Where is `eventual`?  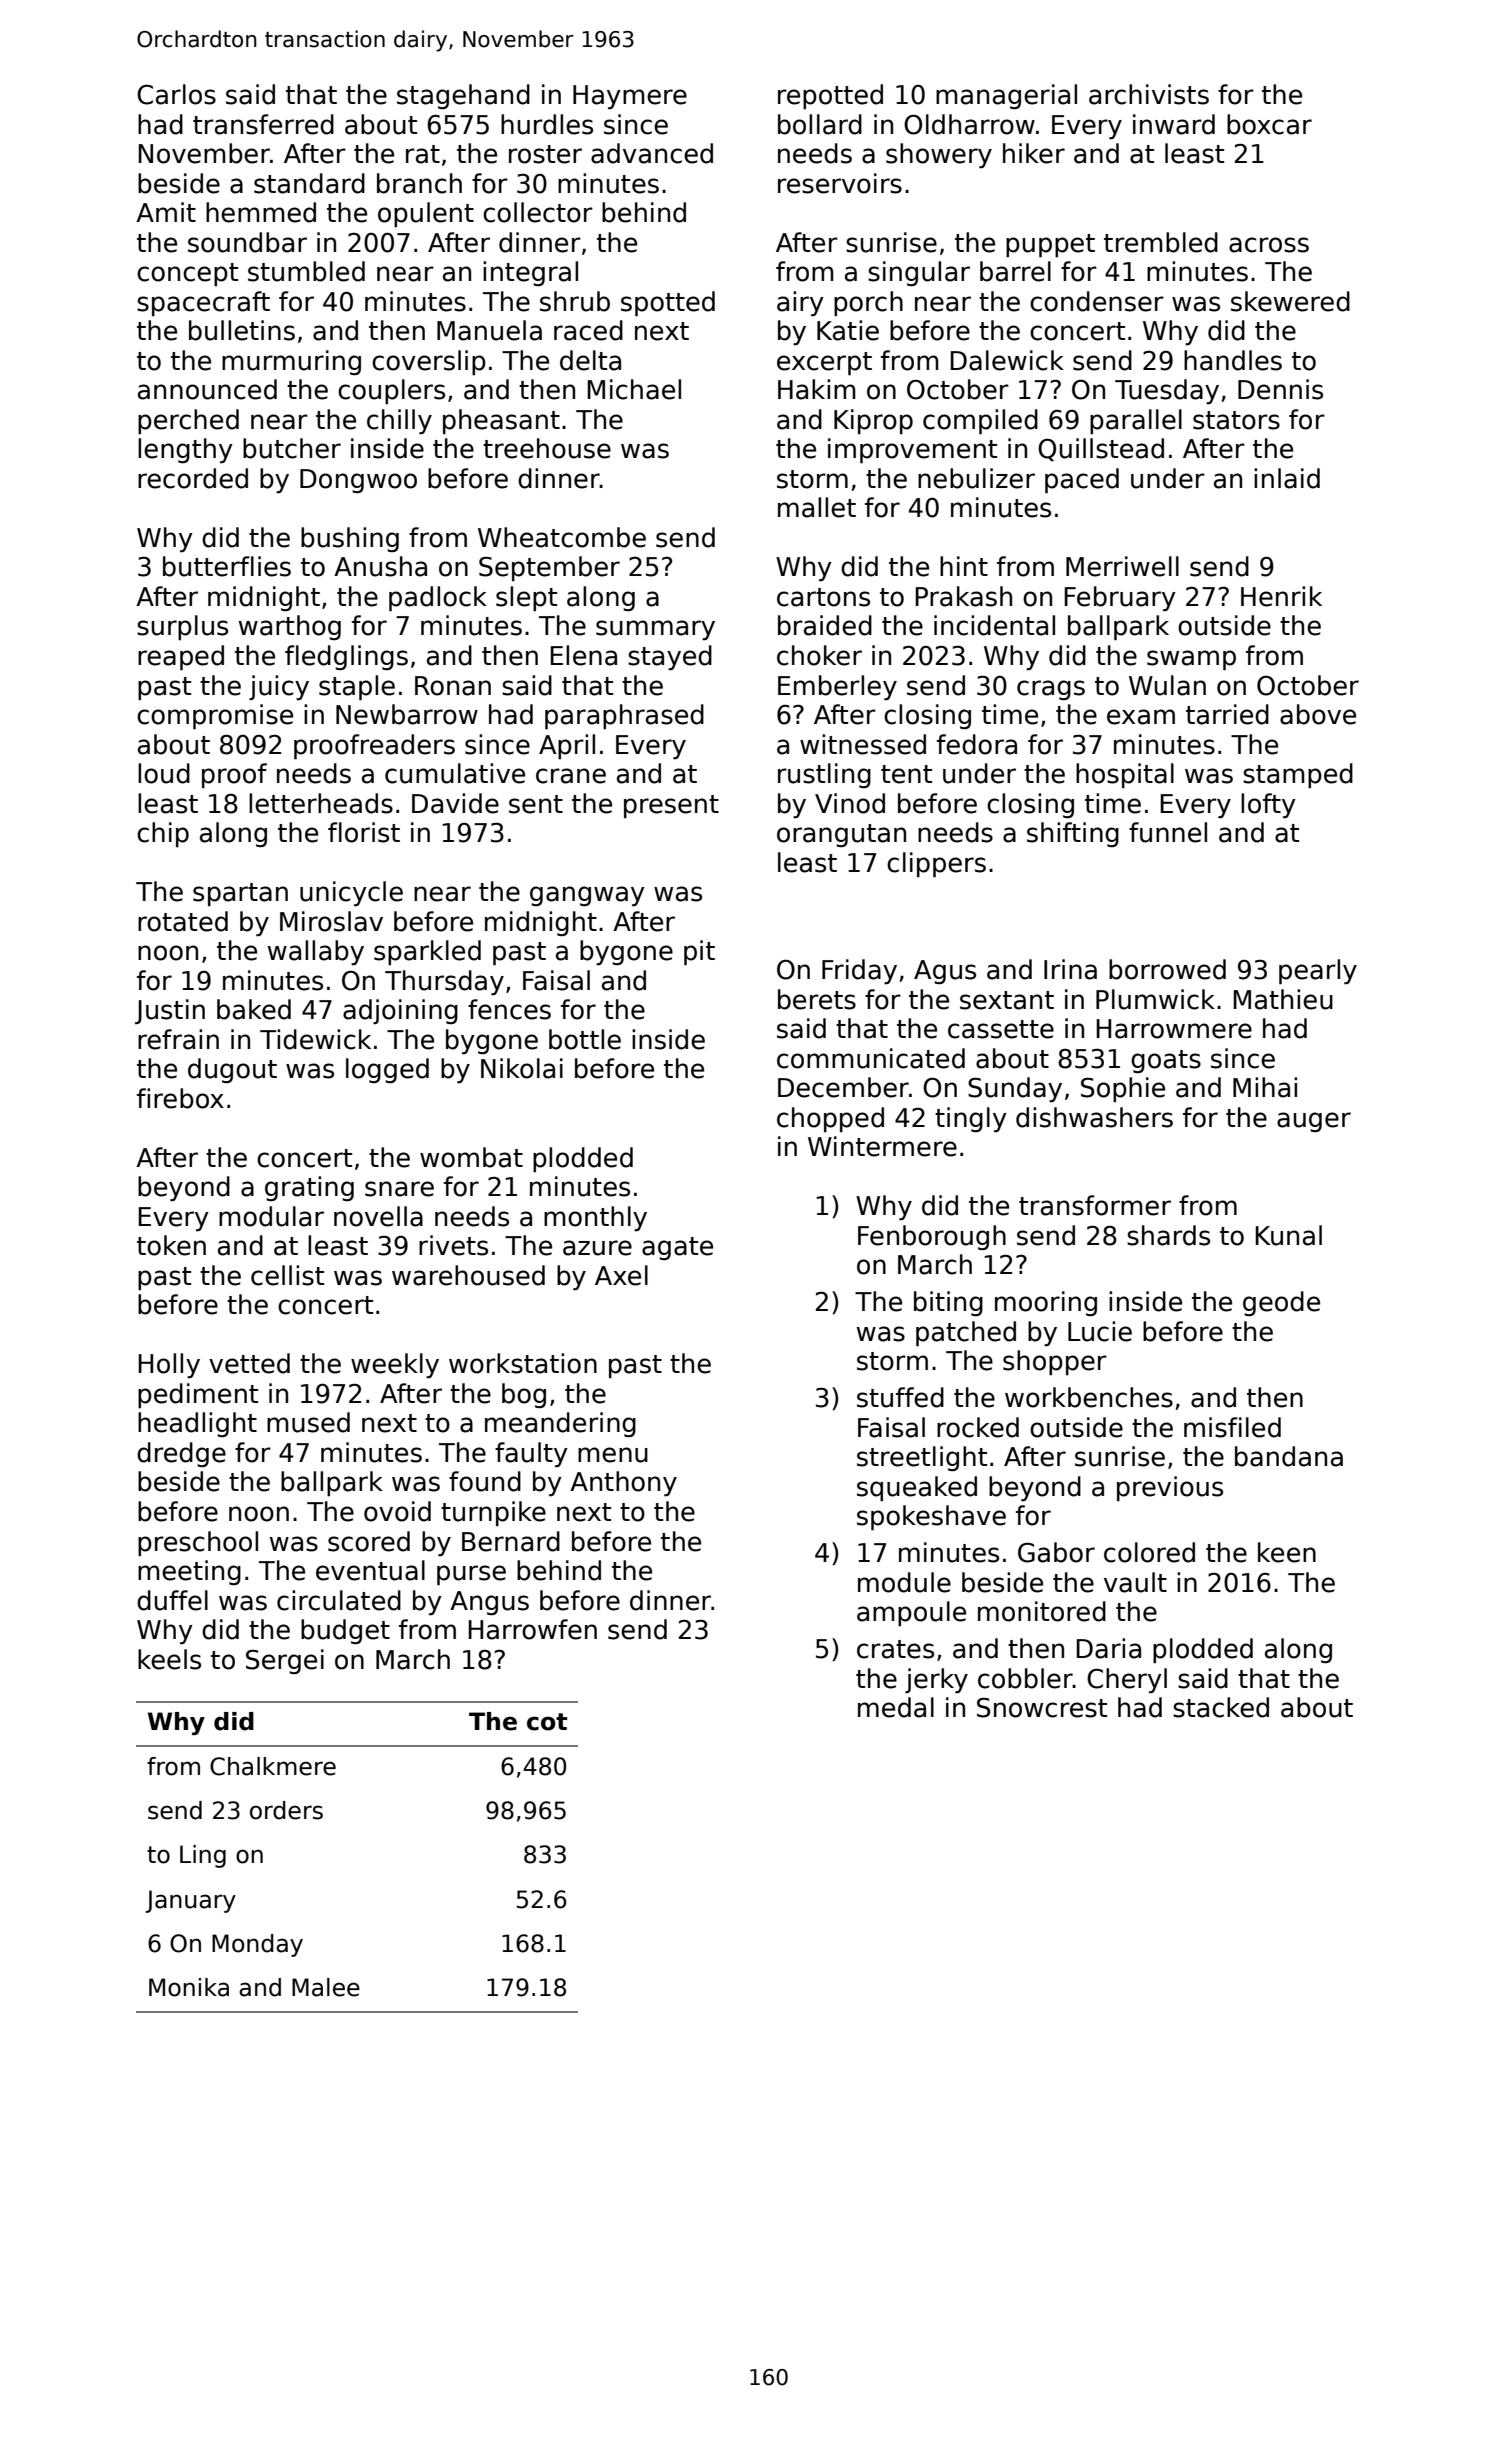 eventual is located at coordinates (370, 1570).
